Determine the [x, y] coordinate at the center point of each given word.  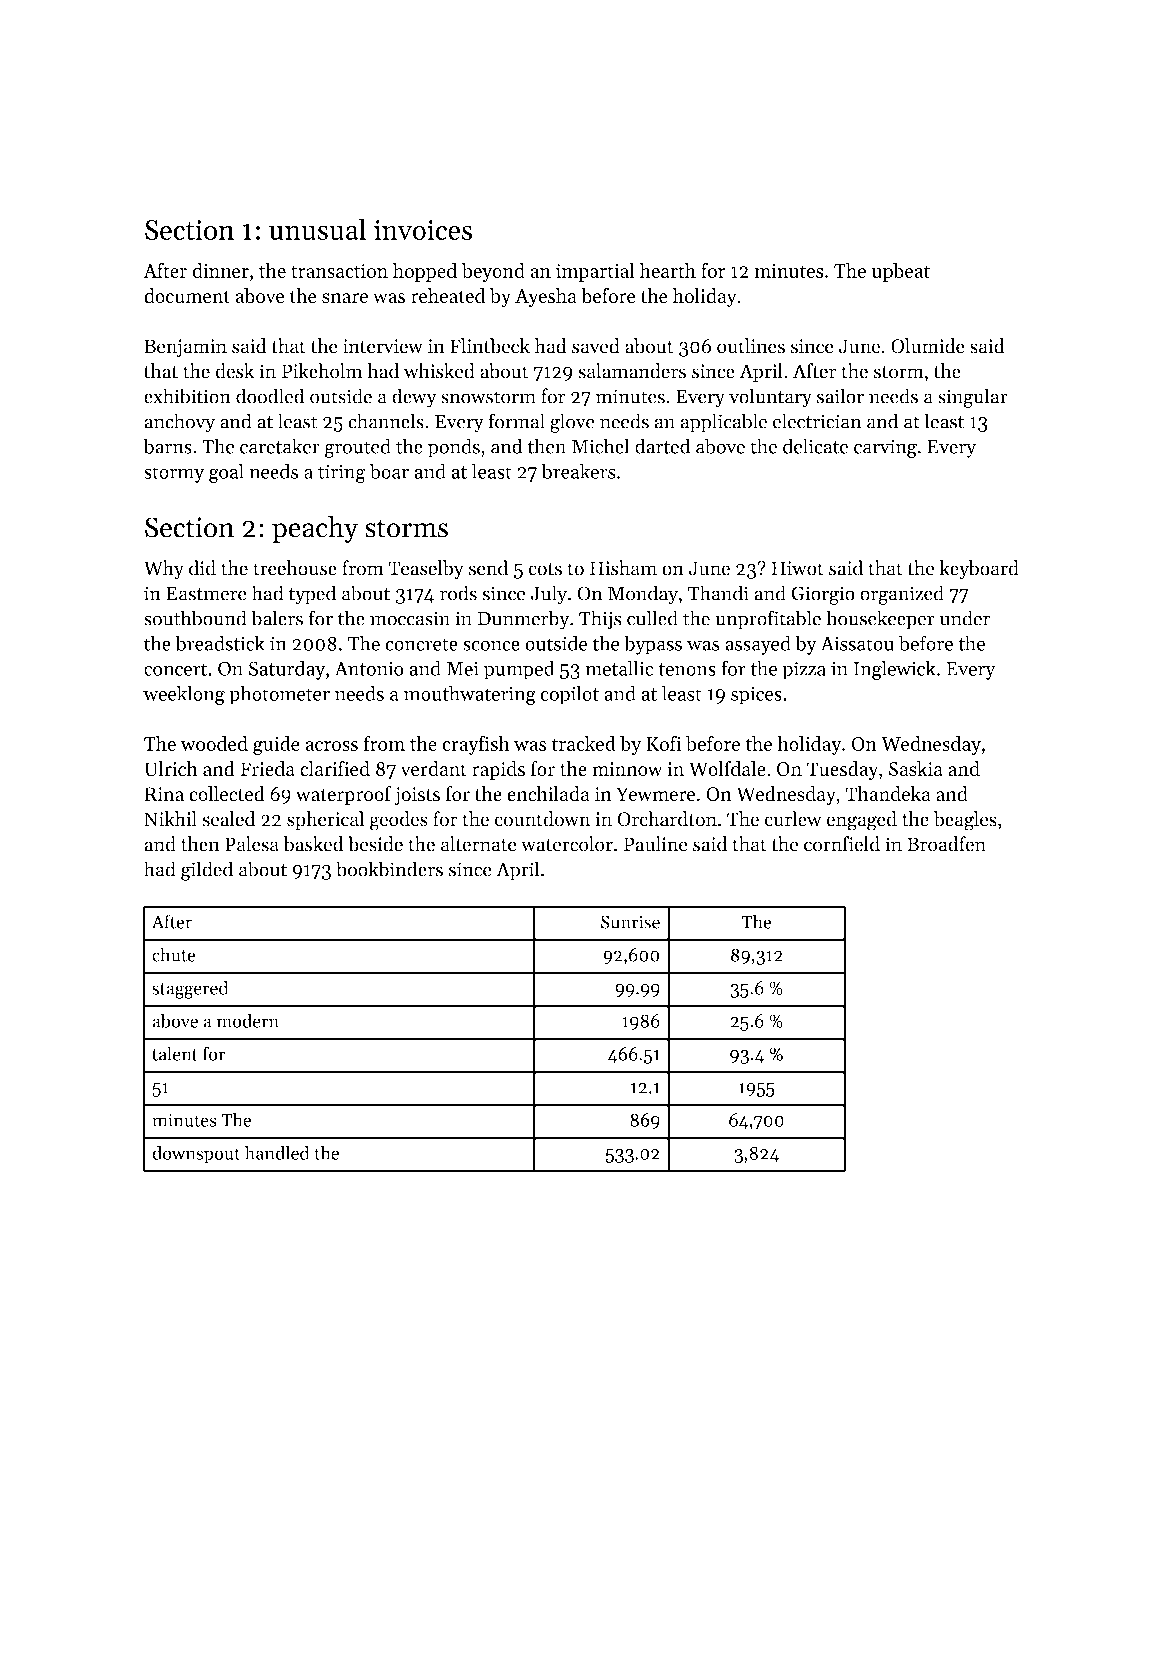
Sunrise [630, 922]
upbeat [901, 272]
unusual [317, 229]
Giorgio [823, 595]
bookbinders [389, 869]
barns [167, 446]
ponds [454, 448]
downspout [196, 1154]
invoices [423, 230]
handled [277, 1152]
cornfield [842, 844]
